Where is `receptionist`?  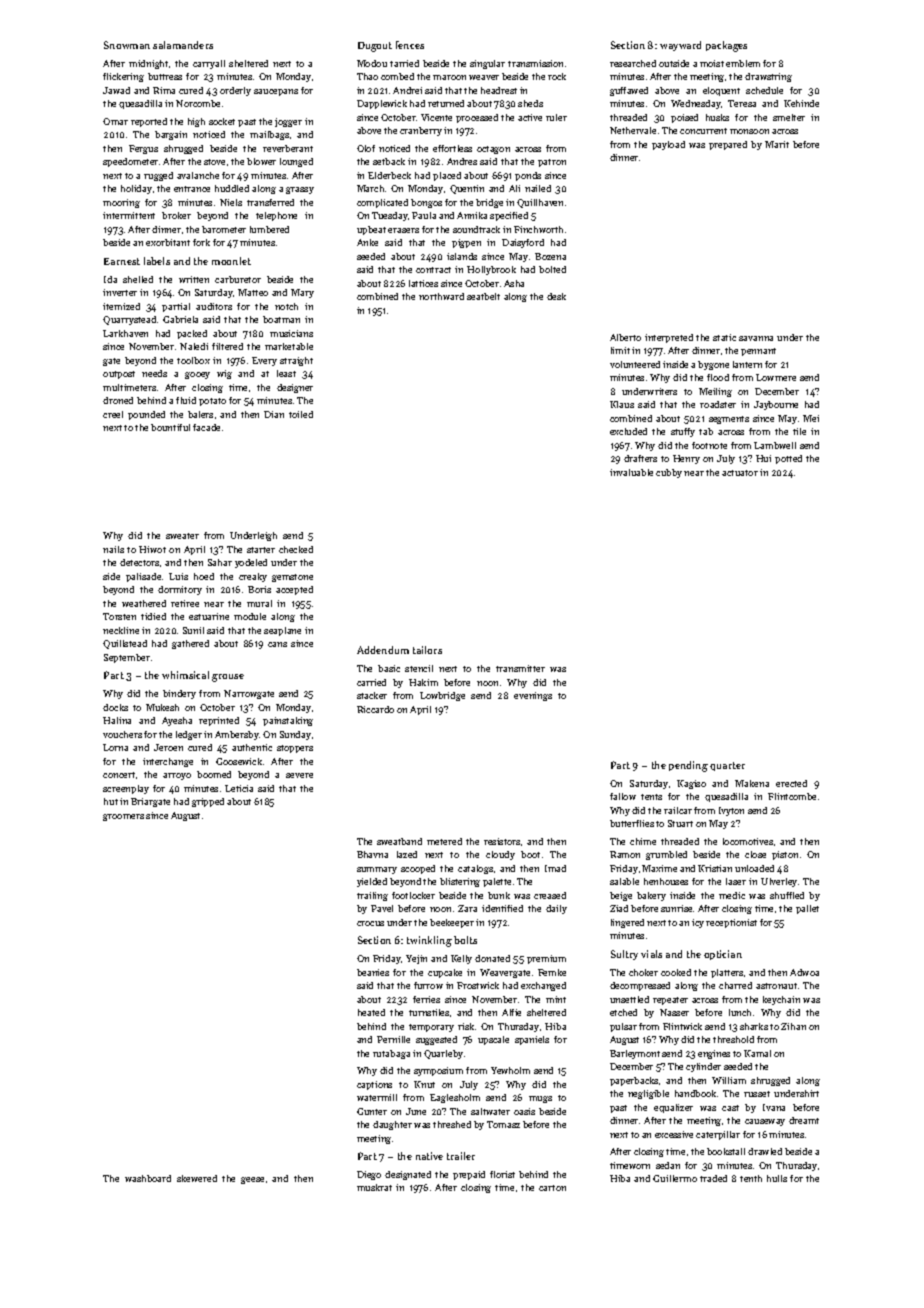
receptionist is located at coordinates (731, 923).
